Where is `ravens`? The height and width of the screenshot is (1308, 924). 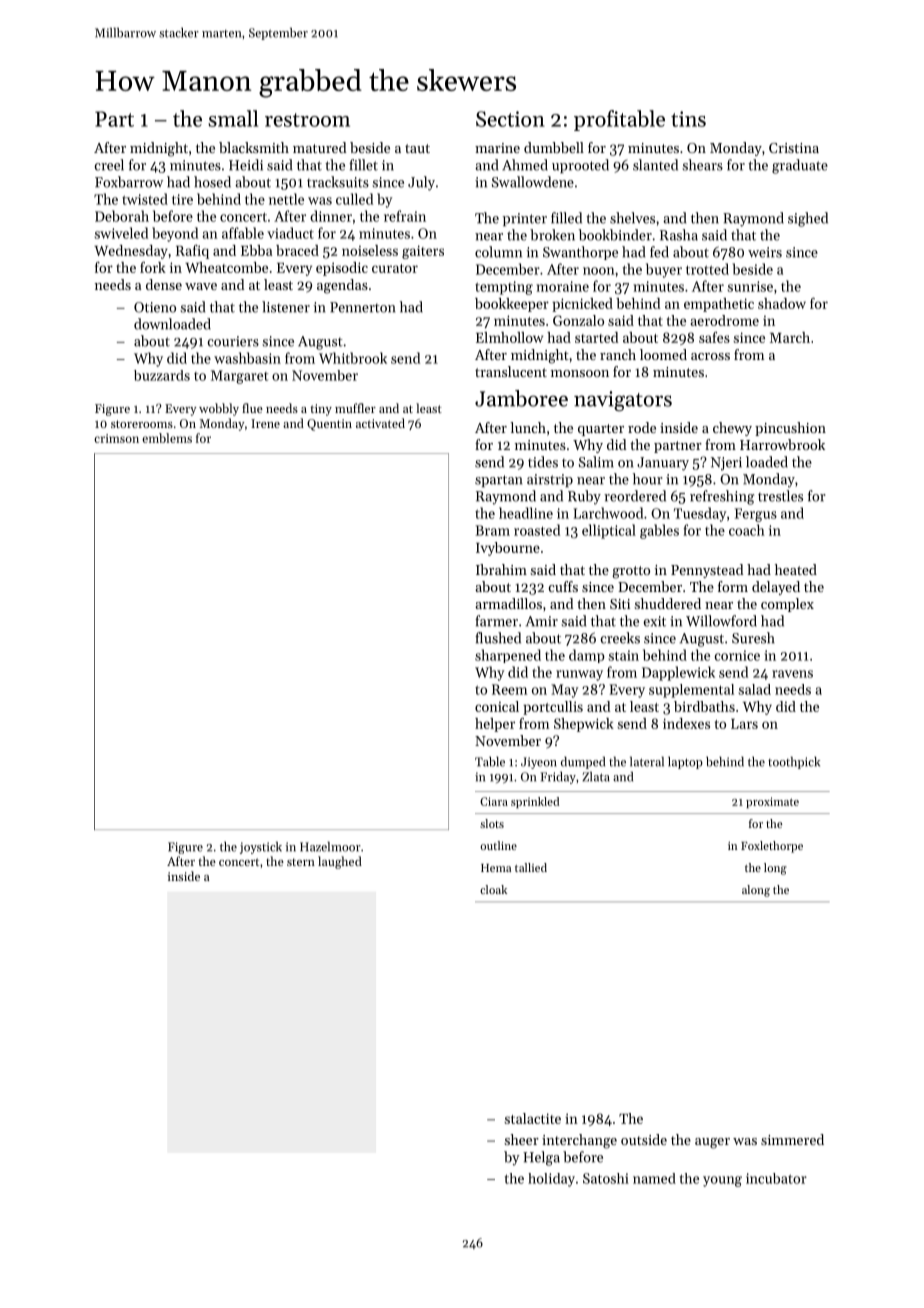 ravens is located at coordinates (792, 674).
